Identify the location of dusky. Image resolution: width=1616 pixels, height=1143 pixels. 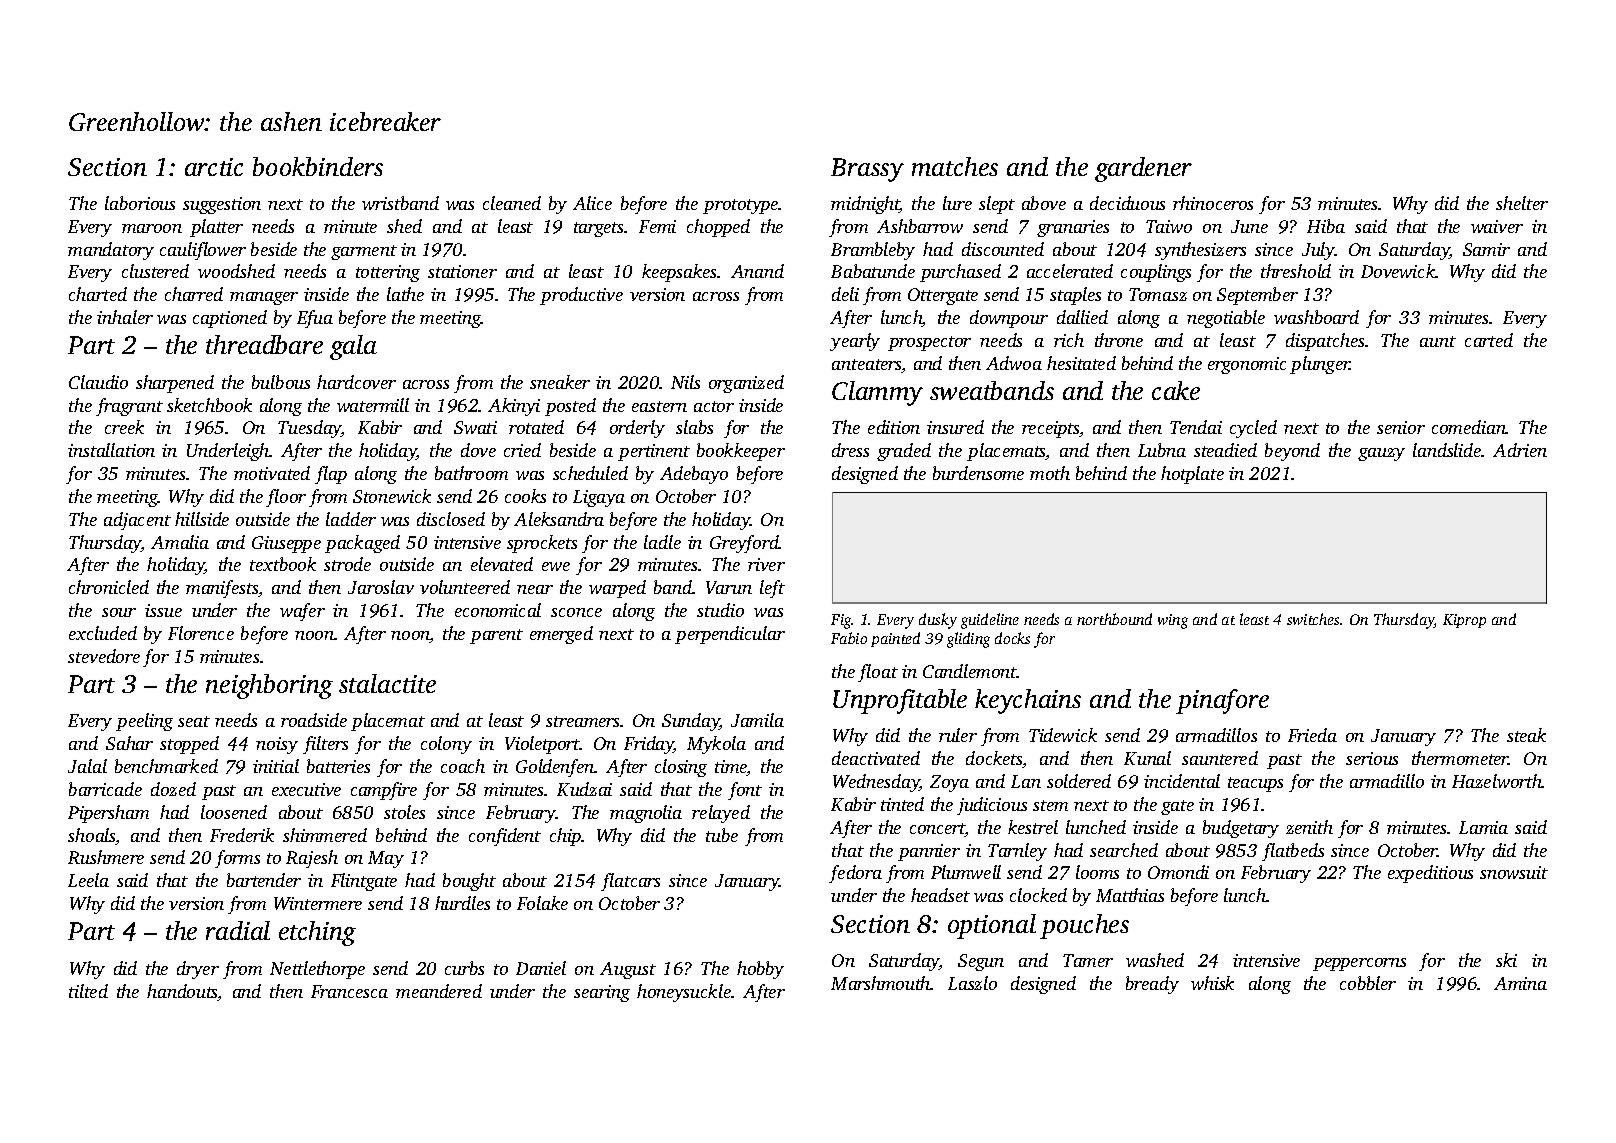
(938, 621).
